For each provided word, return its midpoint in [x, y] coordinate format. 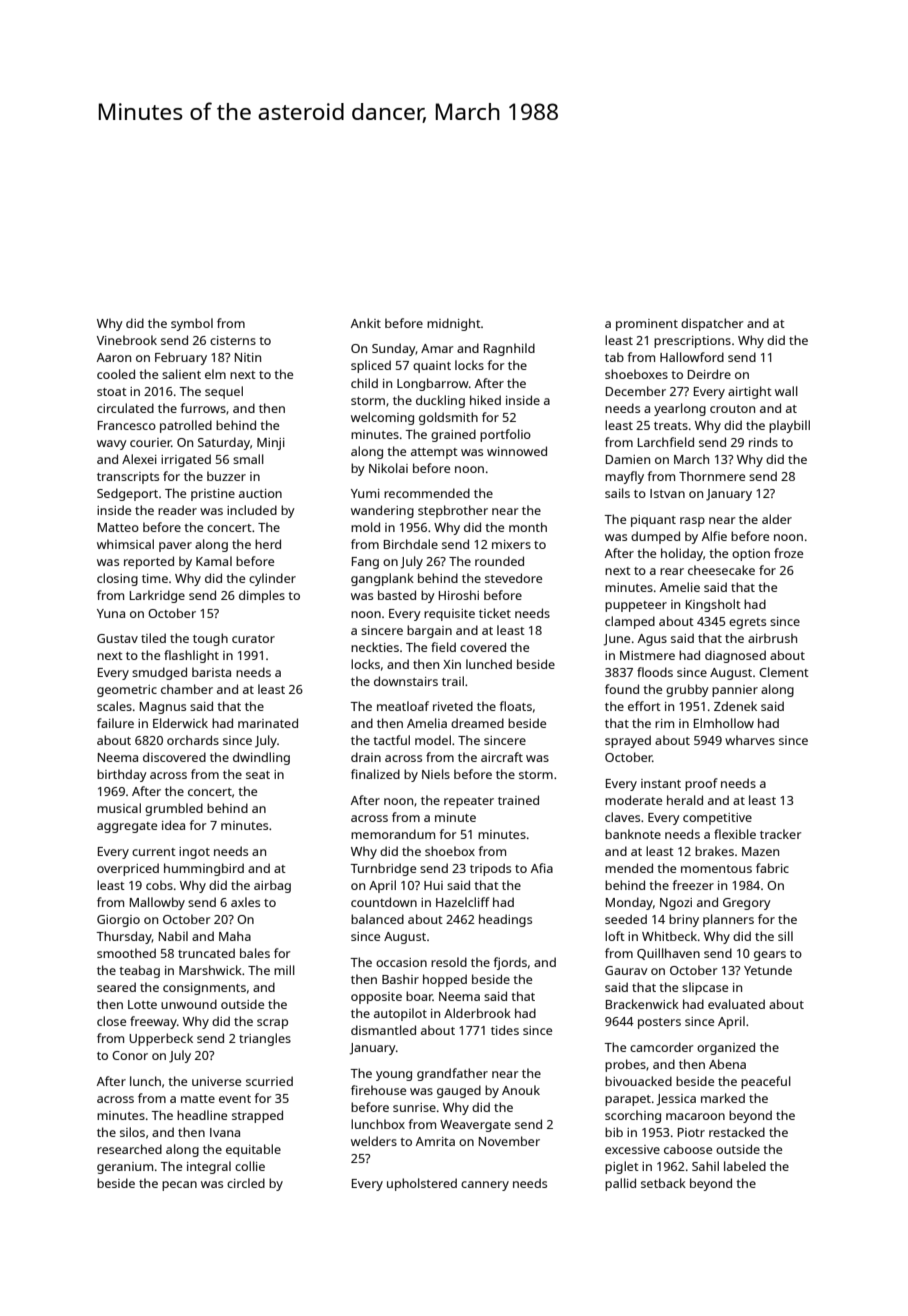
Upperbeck [161, 1039]
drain [366, 757]
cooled [116, 374]
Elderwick [180, 723]
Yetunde [768, 970]
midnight [454, 324]
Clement [784, 672]
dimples [262, 596]
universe [216, 1081]
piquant [653, 521]
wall [786, 391]
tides [505, 1030]
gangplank [382, 579]
